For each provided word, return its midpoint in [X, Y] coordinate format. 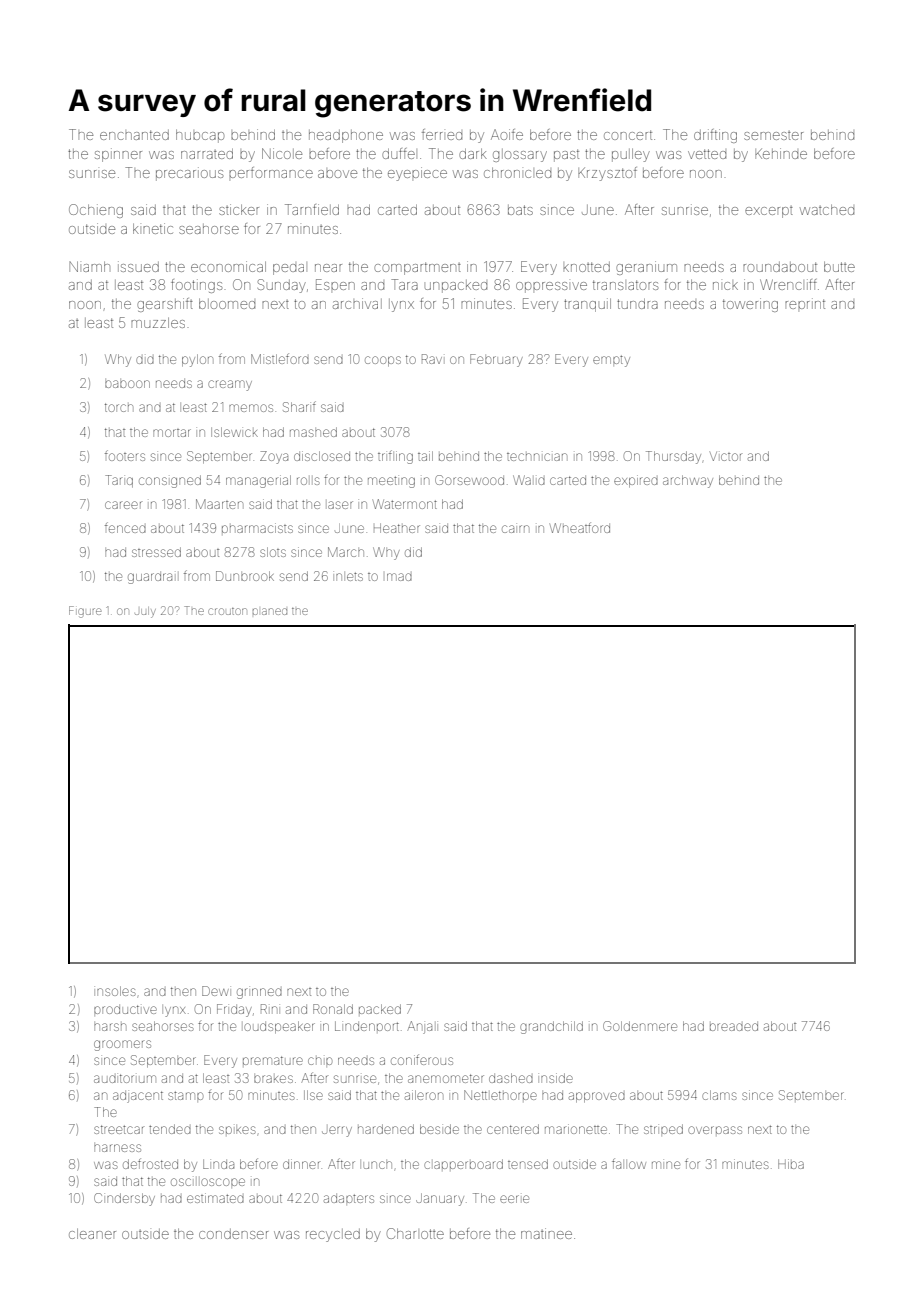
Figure [85, 612]
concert [628, 135]
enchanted [134, 135]
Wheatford [580, 527]
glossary [520, 155]
